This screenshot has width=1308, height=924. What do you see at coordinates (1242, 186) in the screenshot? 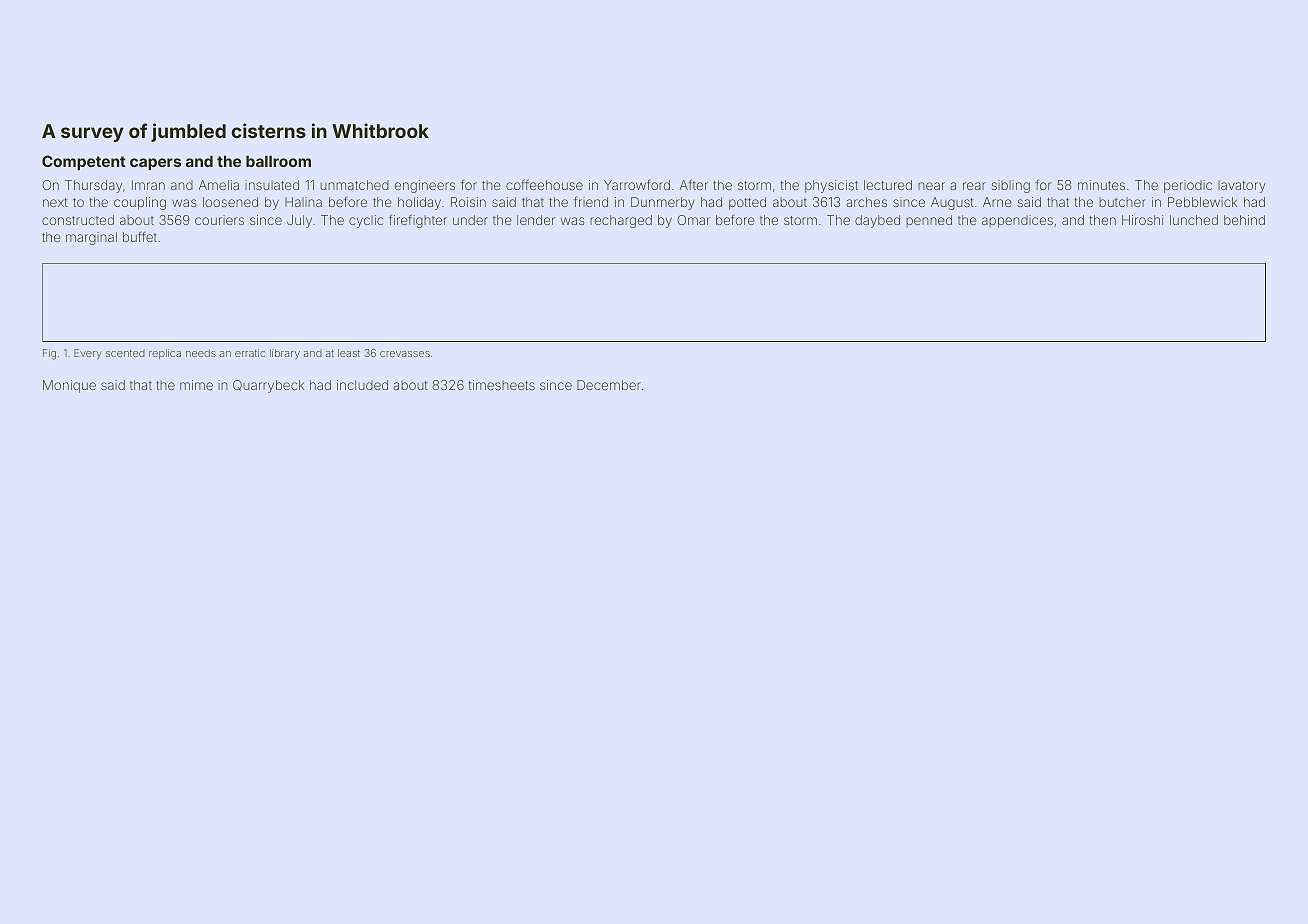
I see `lavatory` at bounding box center [1242, 186].
